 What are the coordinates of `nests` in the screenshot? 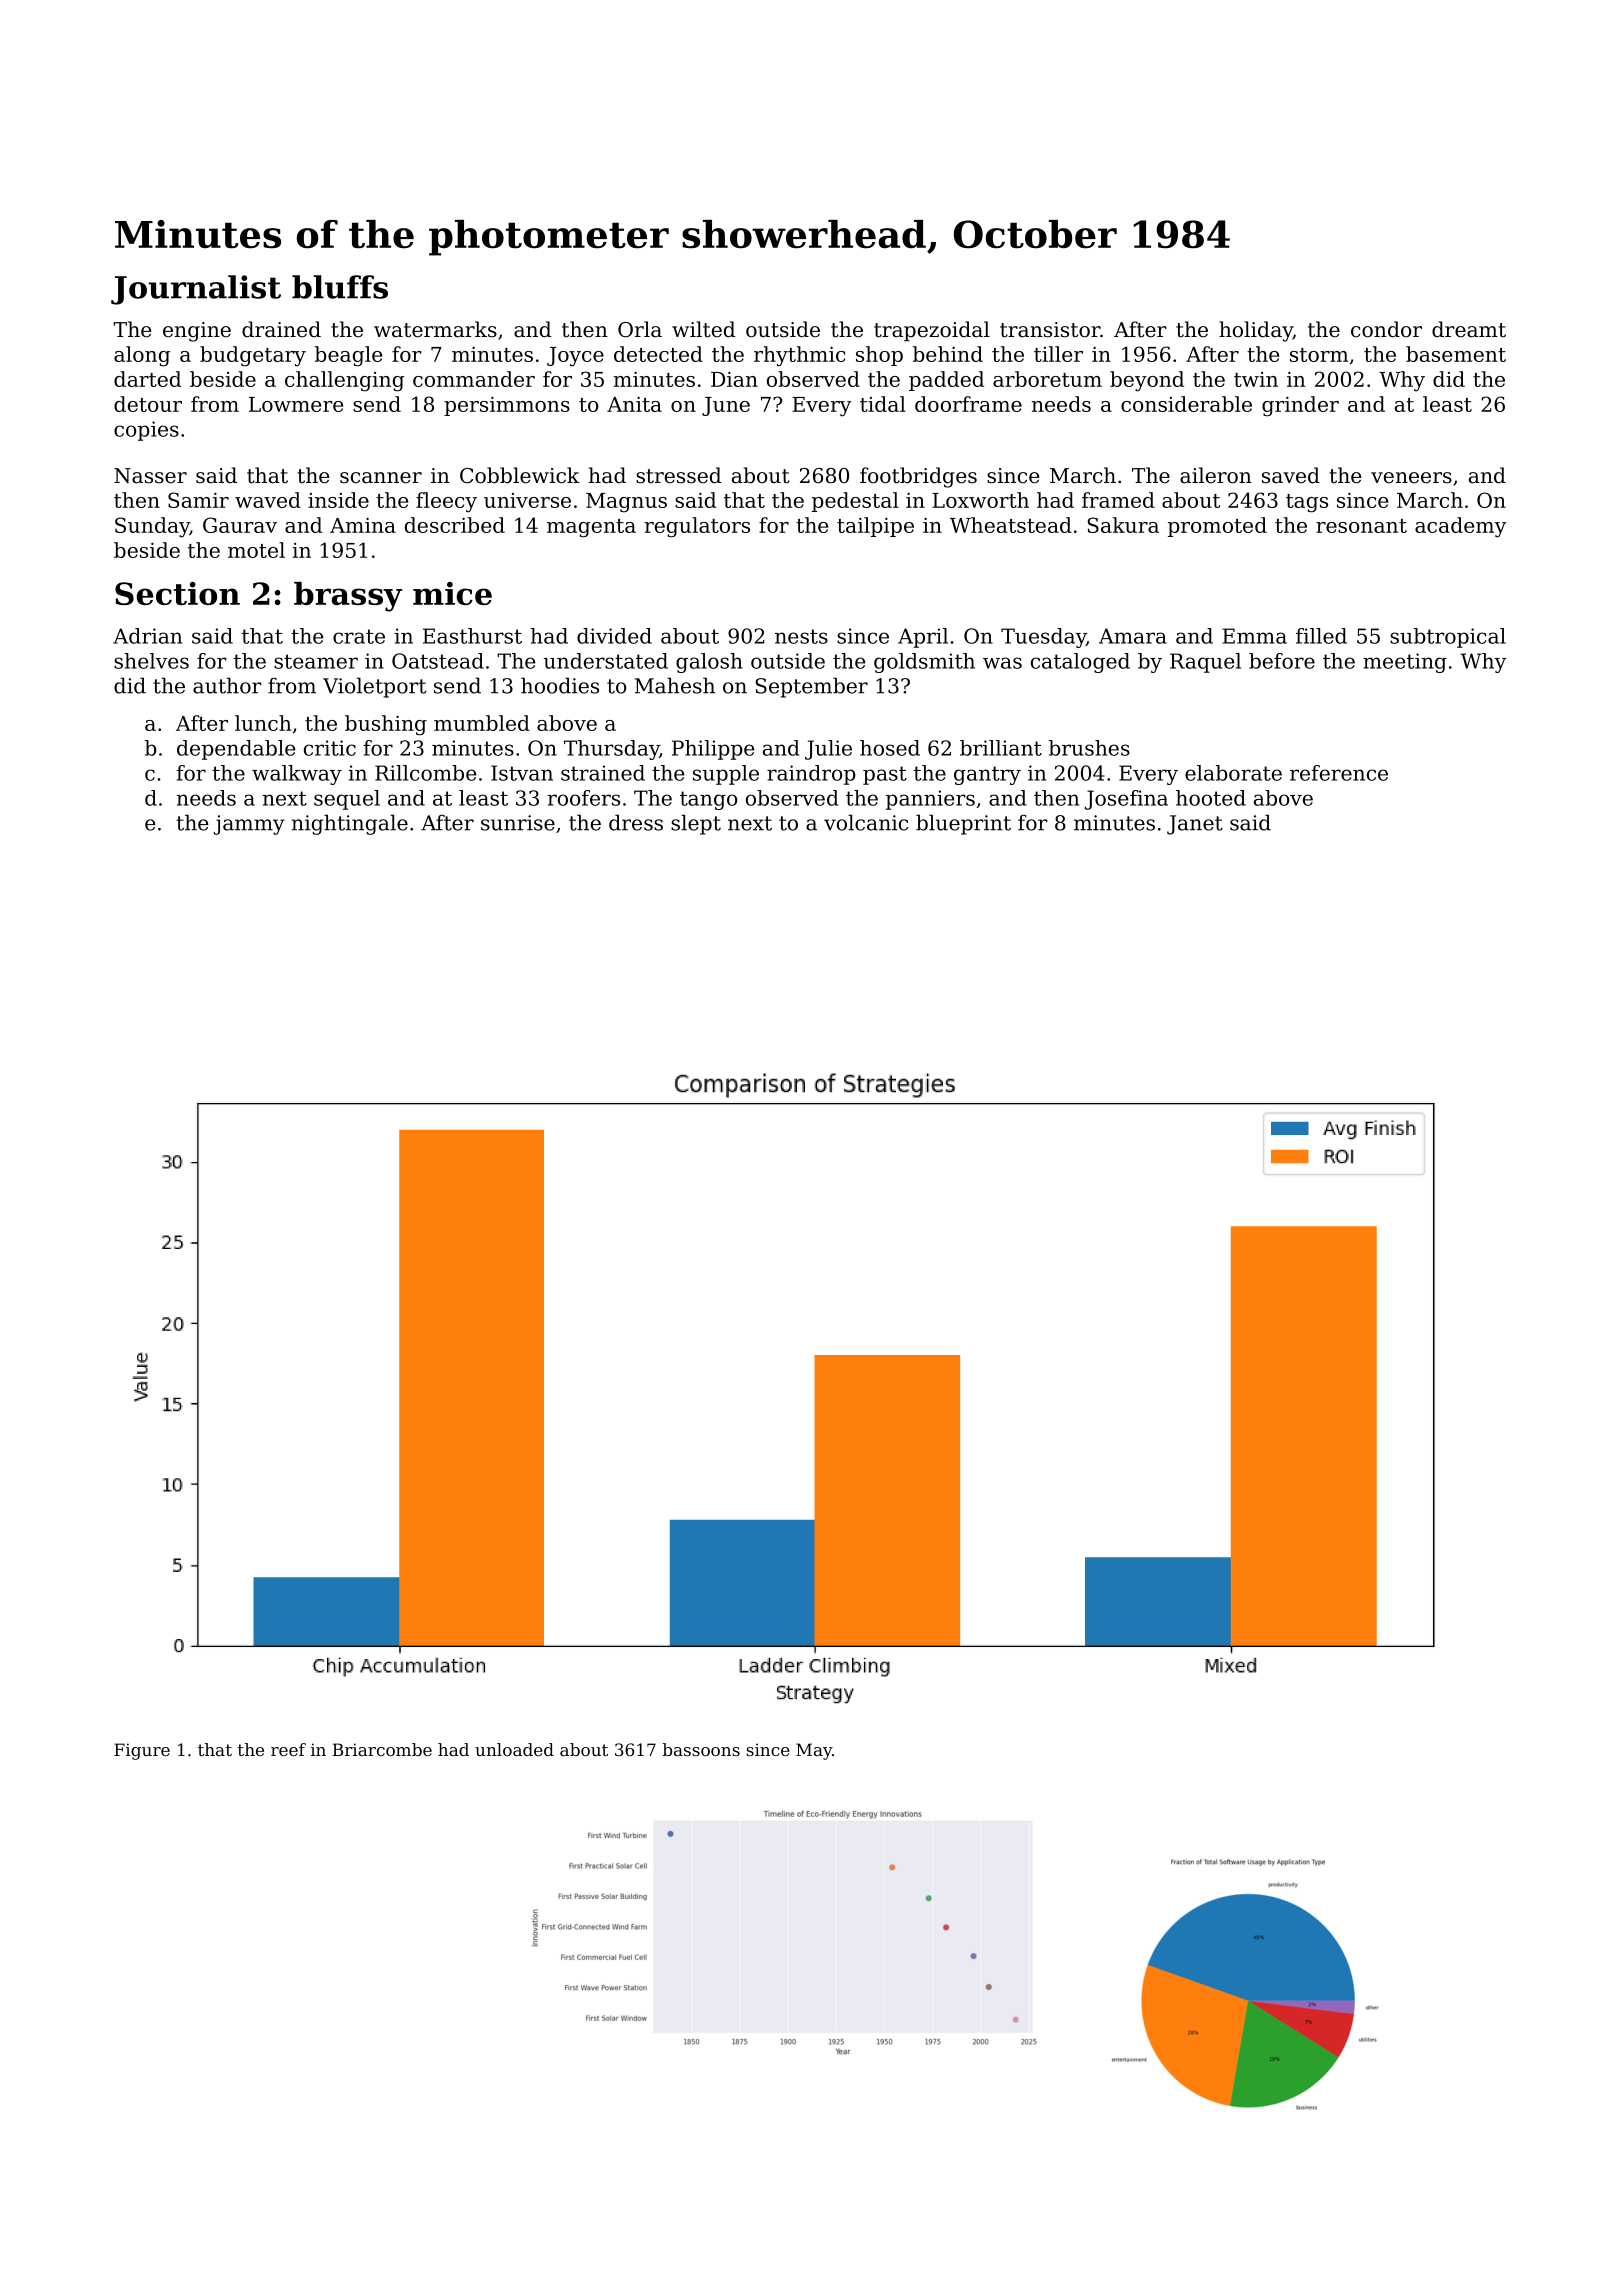 It's located at (801, 636).
